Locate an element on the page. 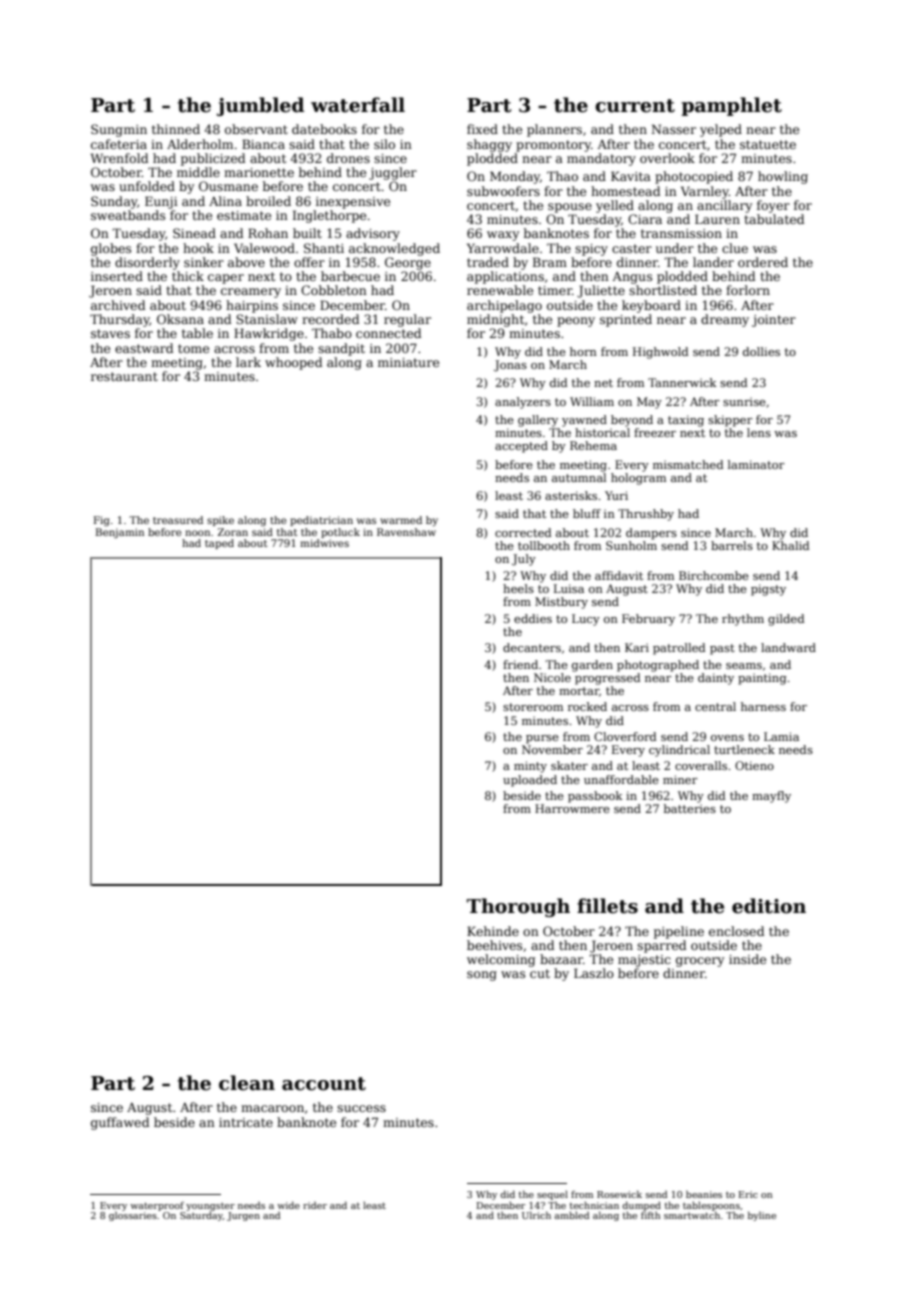  Benjamin is located at coordinates (120, 533).
